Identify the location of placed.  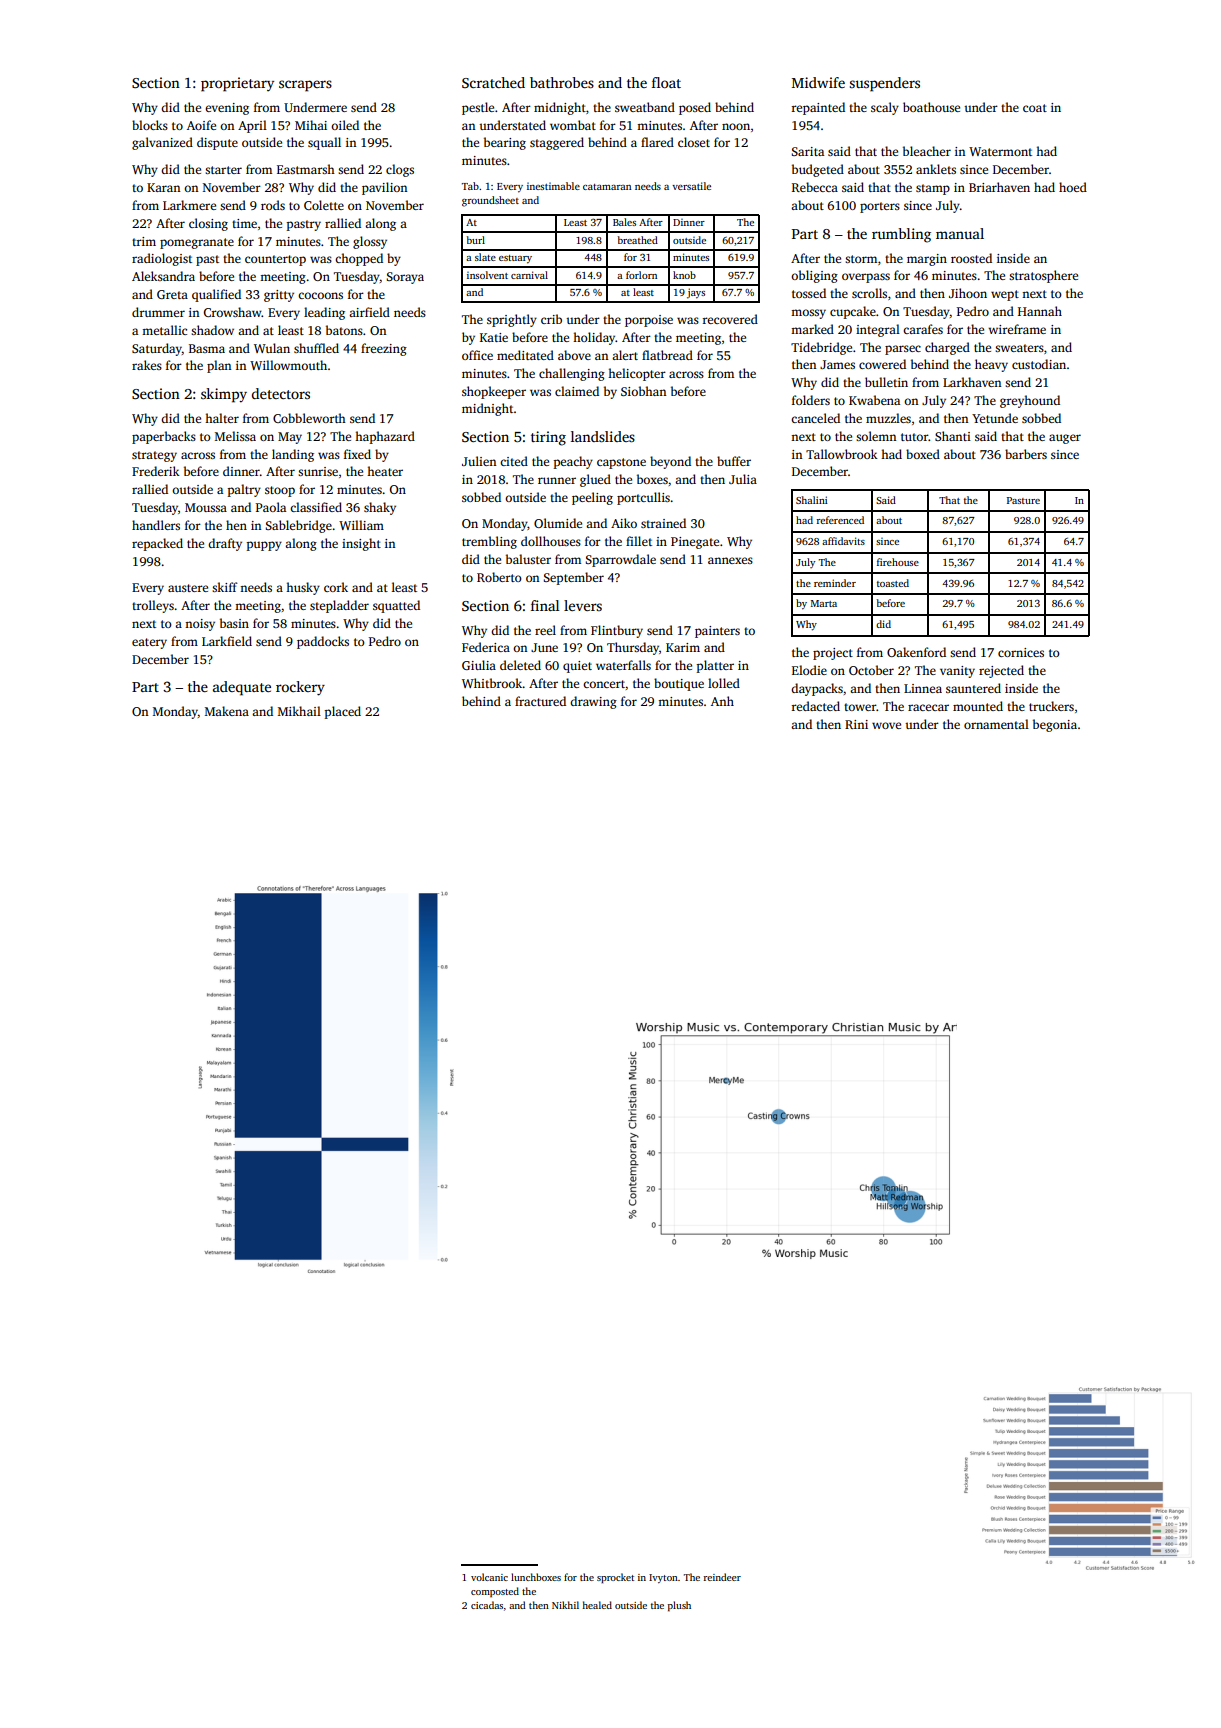
(343, 712).
